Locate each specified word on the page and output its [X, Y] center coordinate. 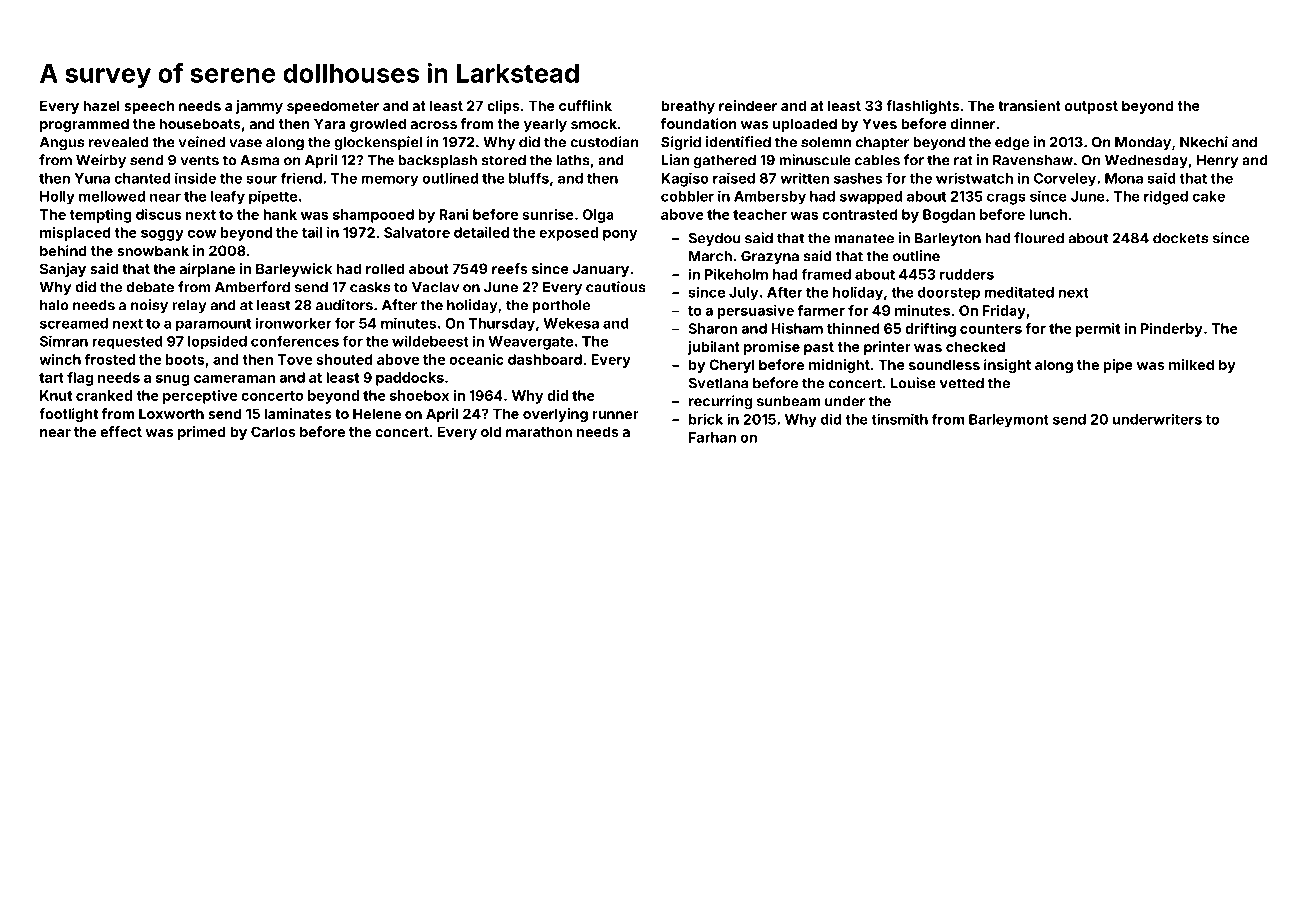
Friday [1004, 312]
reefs [510, 268]
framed [826, 274]
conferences [295, 341]
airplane [207, 270]
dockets [1180, 238]
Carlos [273, 431]
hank [280, 214]
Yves [879, 123]
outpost [1091, 107]
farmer [821, 310]
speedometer [333, 107]
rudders [967, 274]
